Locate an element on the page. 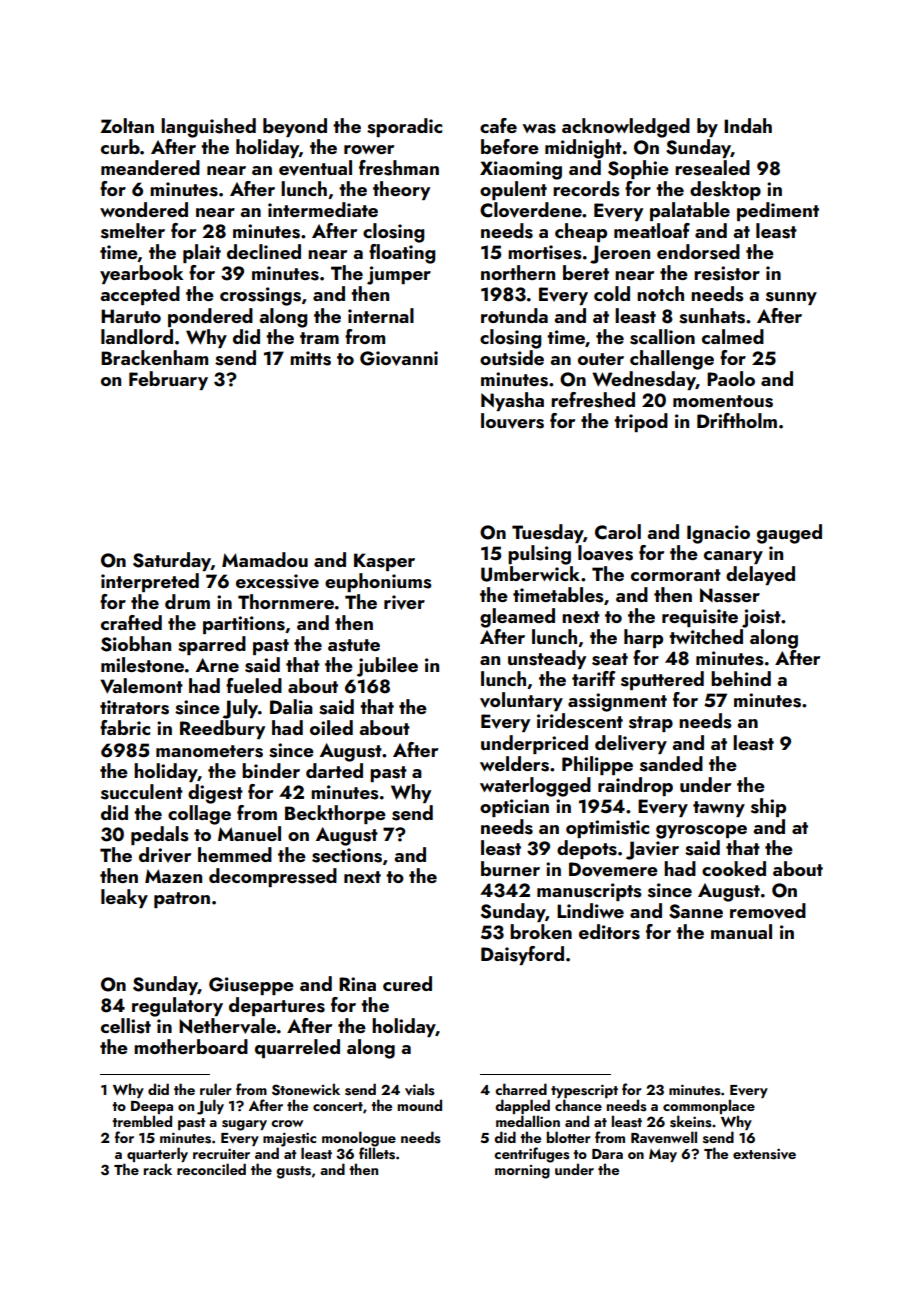 Image resolution: width=924 pixels, height=1314 pixels. was is located at coordinates (539, 129).
